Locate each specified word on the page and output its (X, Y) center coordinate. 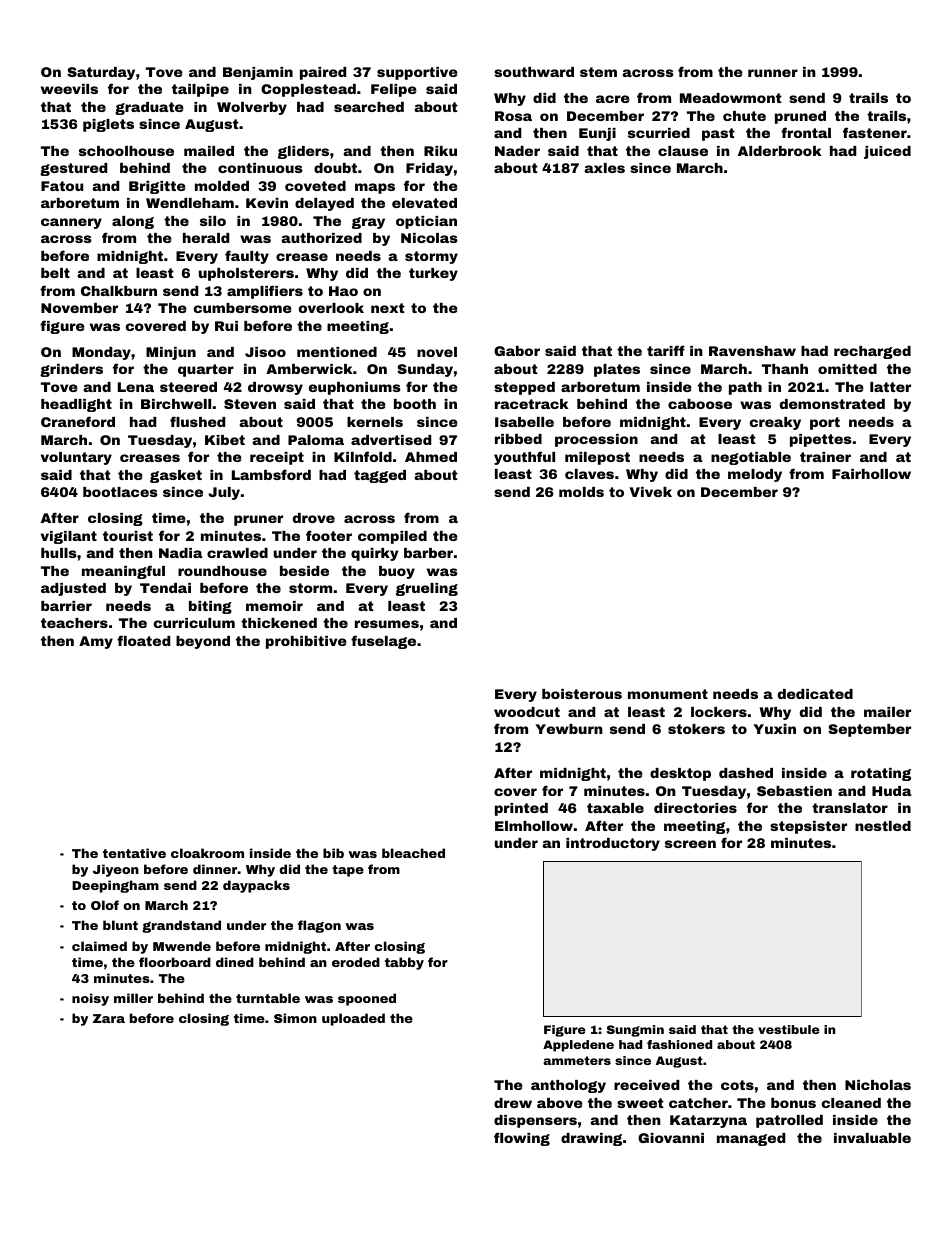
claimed (99, 946)
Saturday (101, 73)
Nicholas (878, 1085)
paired (323, 73)
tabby (404, 963)
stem (598, 72)
